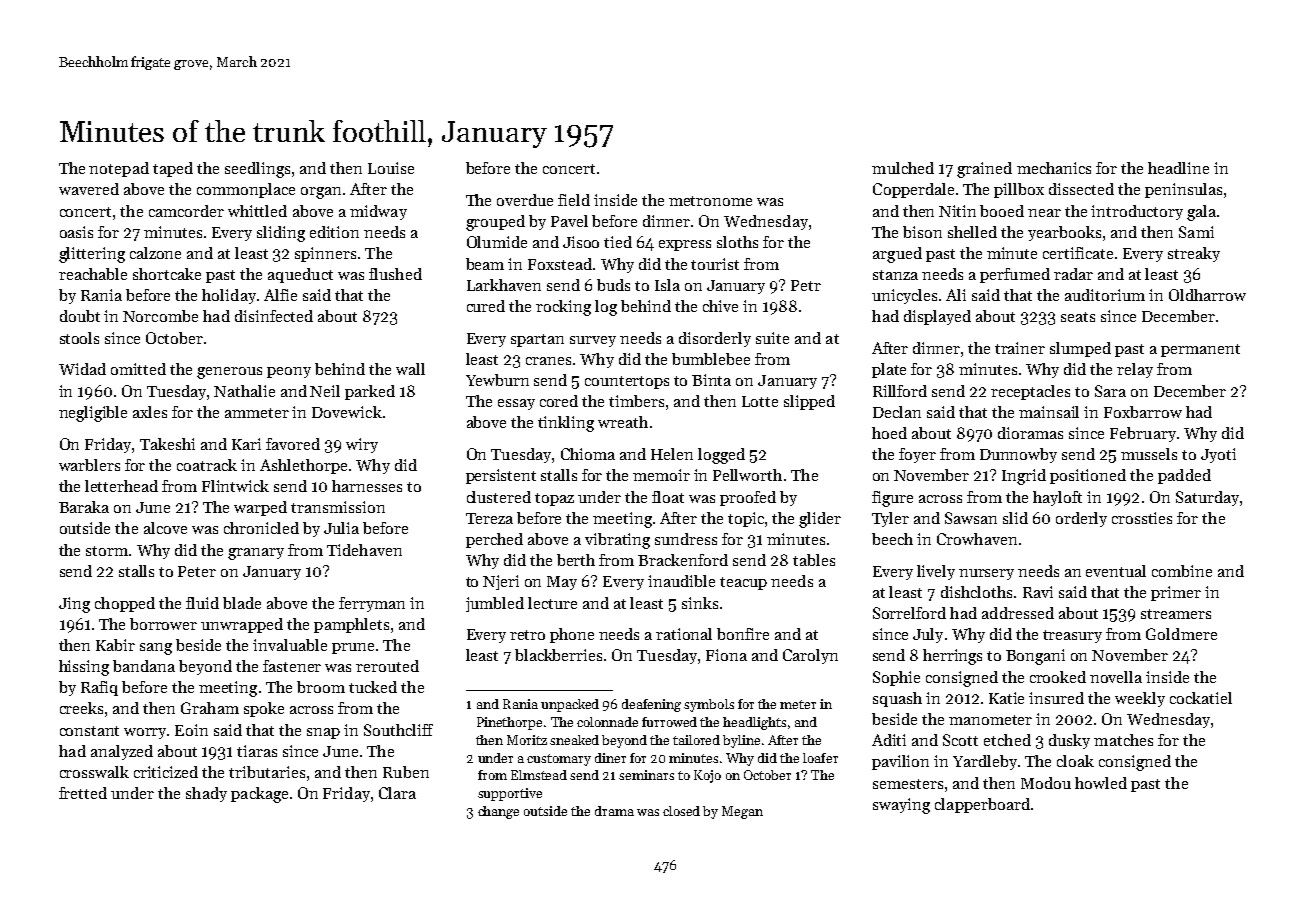  Describe the element at coordinates (737, 242) in the image. I see `sloths` at that location.
